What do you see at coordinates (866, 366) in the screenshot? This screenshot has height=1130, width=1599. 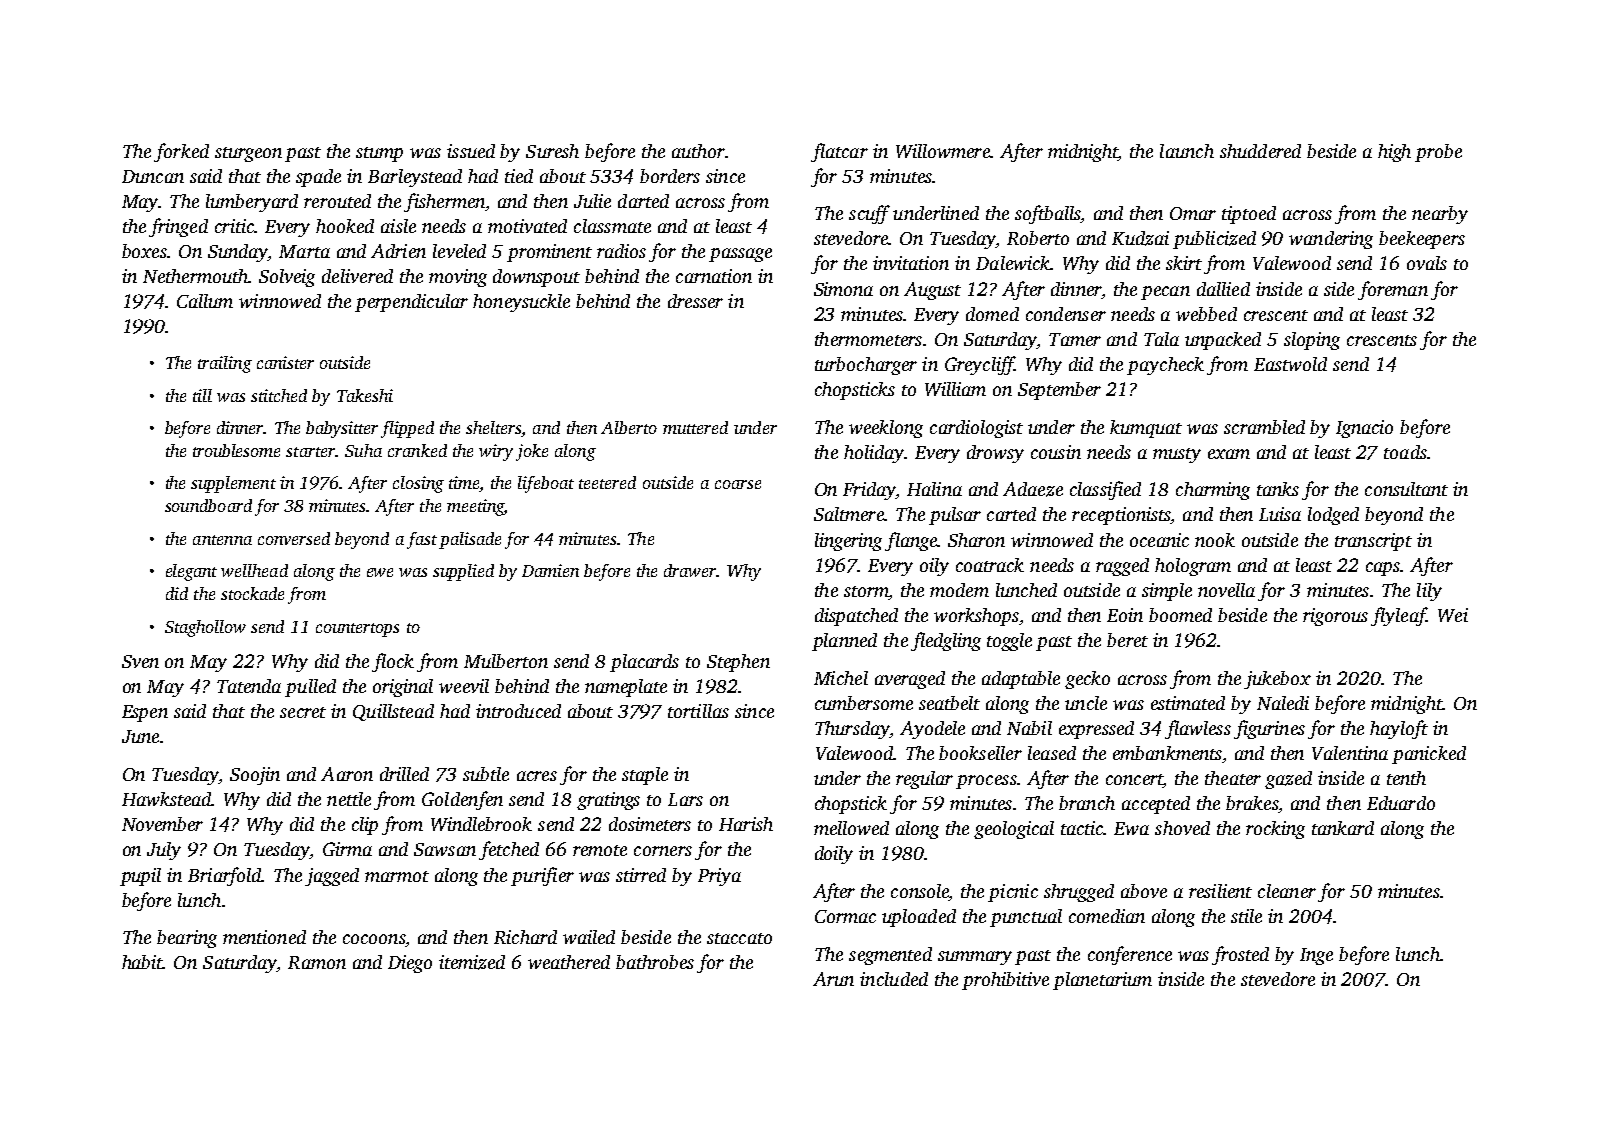 I see `turbocharger` at bounding box center [866, 366].
